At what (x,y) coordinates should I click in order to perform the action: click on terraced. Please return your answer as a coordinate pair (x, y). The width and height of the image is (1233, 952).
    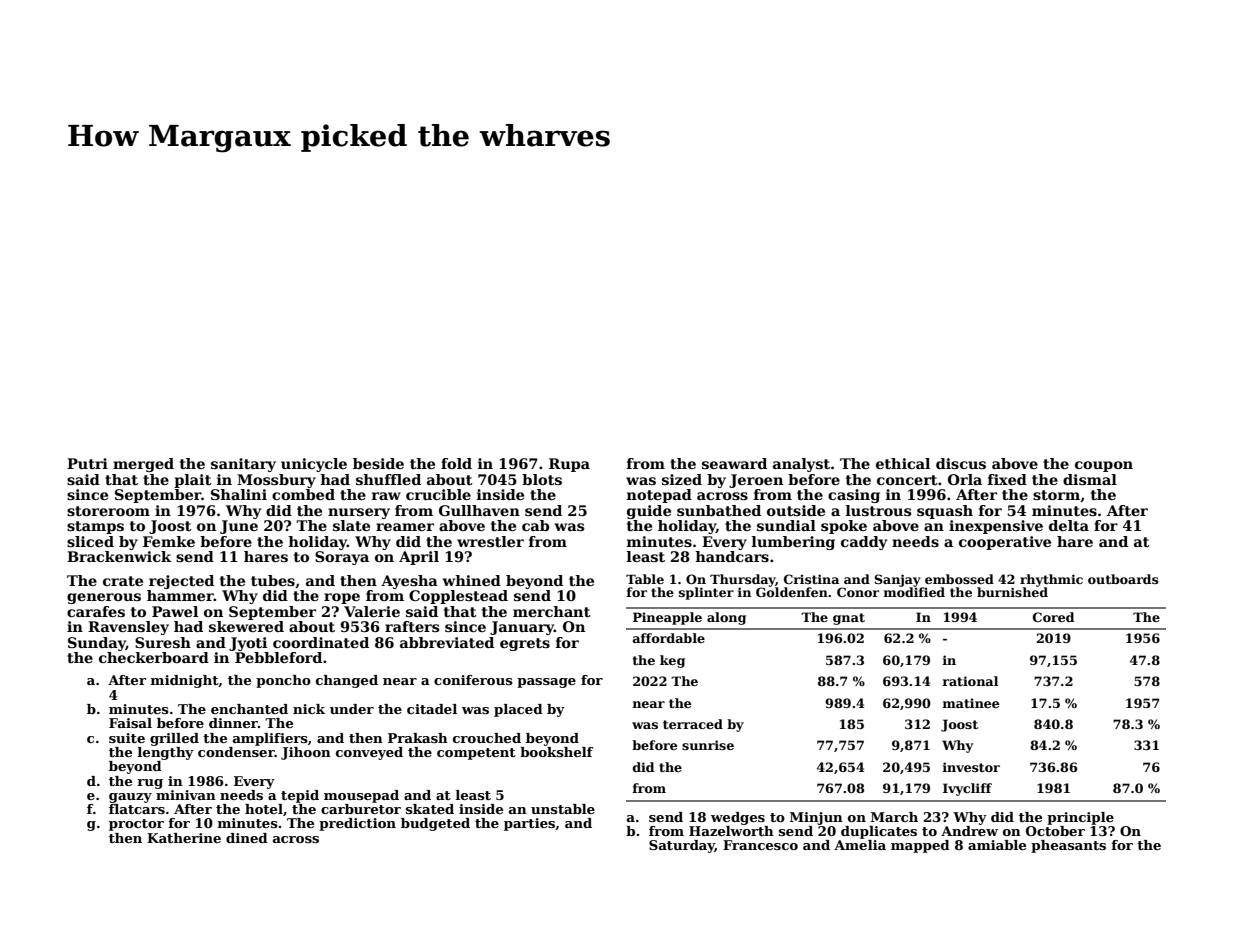
    Looking at the image, I should click on (693, 724).
